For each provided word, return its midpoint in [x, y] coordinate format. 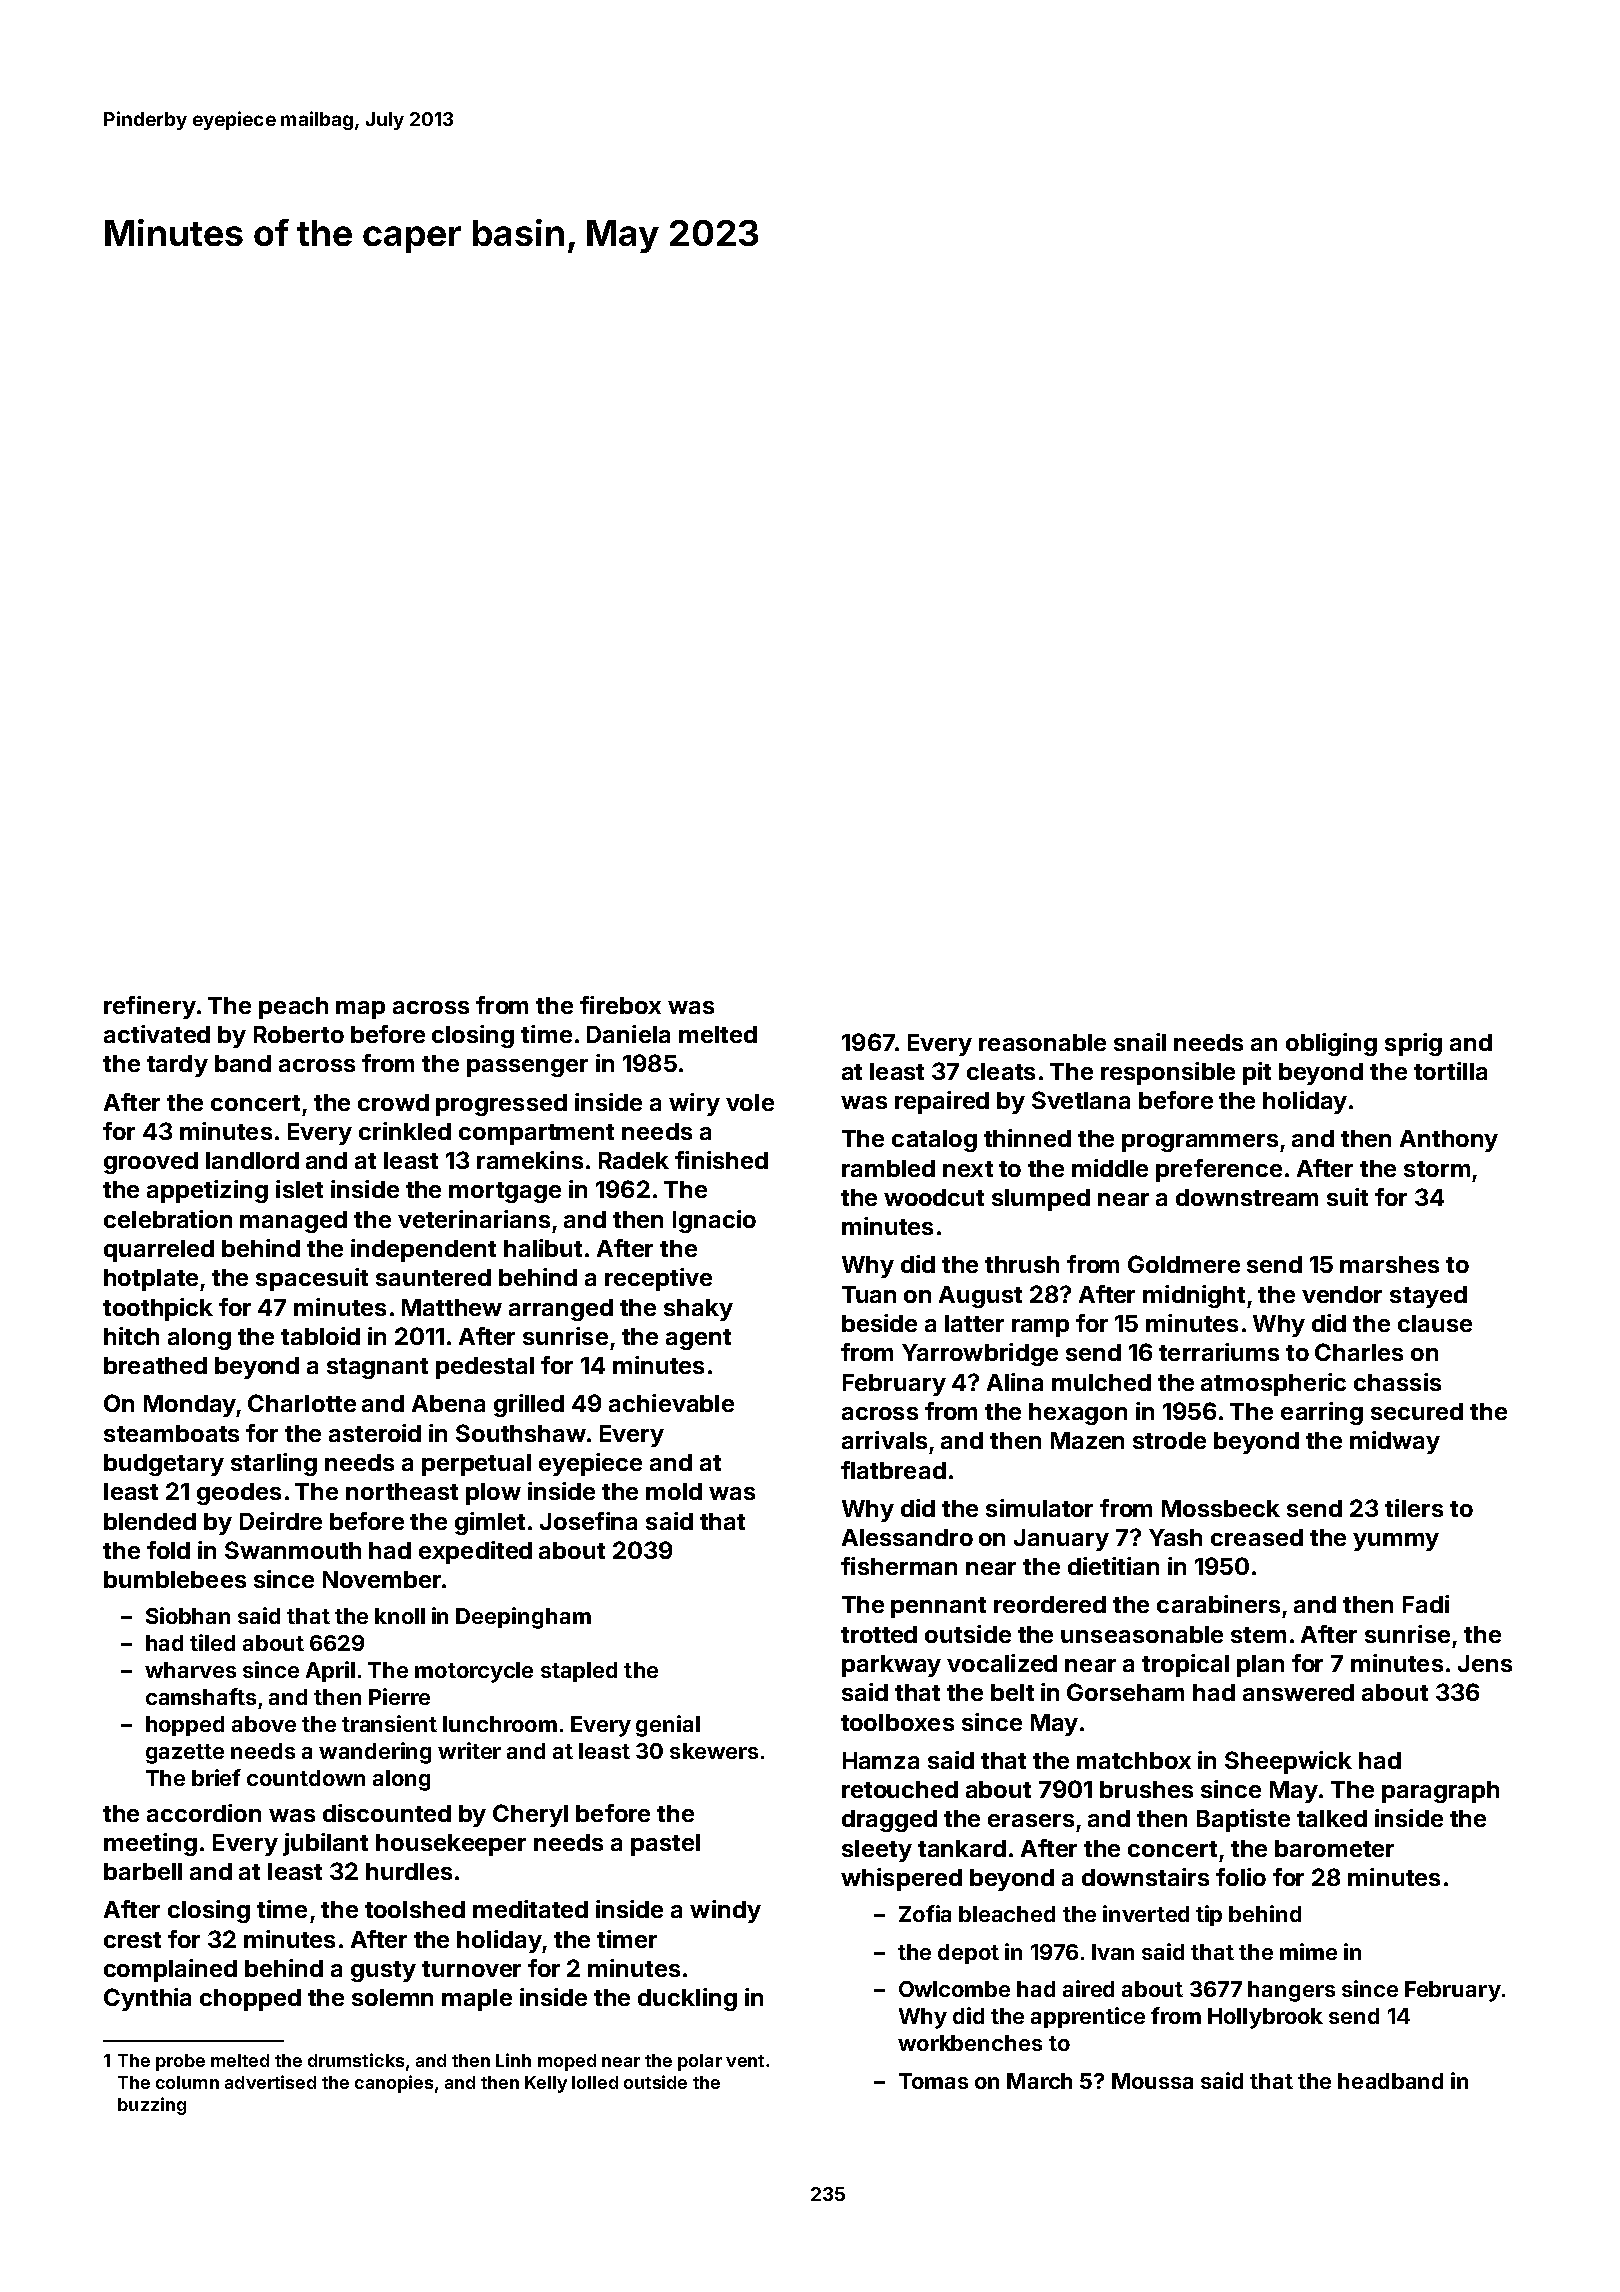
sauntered [433, 1277]
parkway [891, 1666]
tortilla [1450, 1071]
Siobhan [188, 1615]
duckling [687, 1999]
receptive [658, 1279]
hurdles [409, 1871]
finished [721, 1160]
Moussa [1152, 2081]
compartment [536, 1134]
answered [1298, 1692]
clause [1435, 1323]
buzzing [152, 2106]
